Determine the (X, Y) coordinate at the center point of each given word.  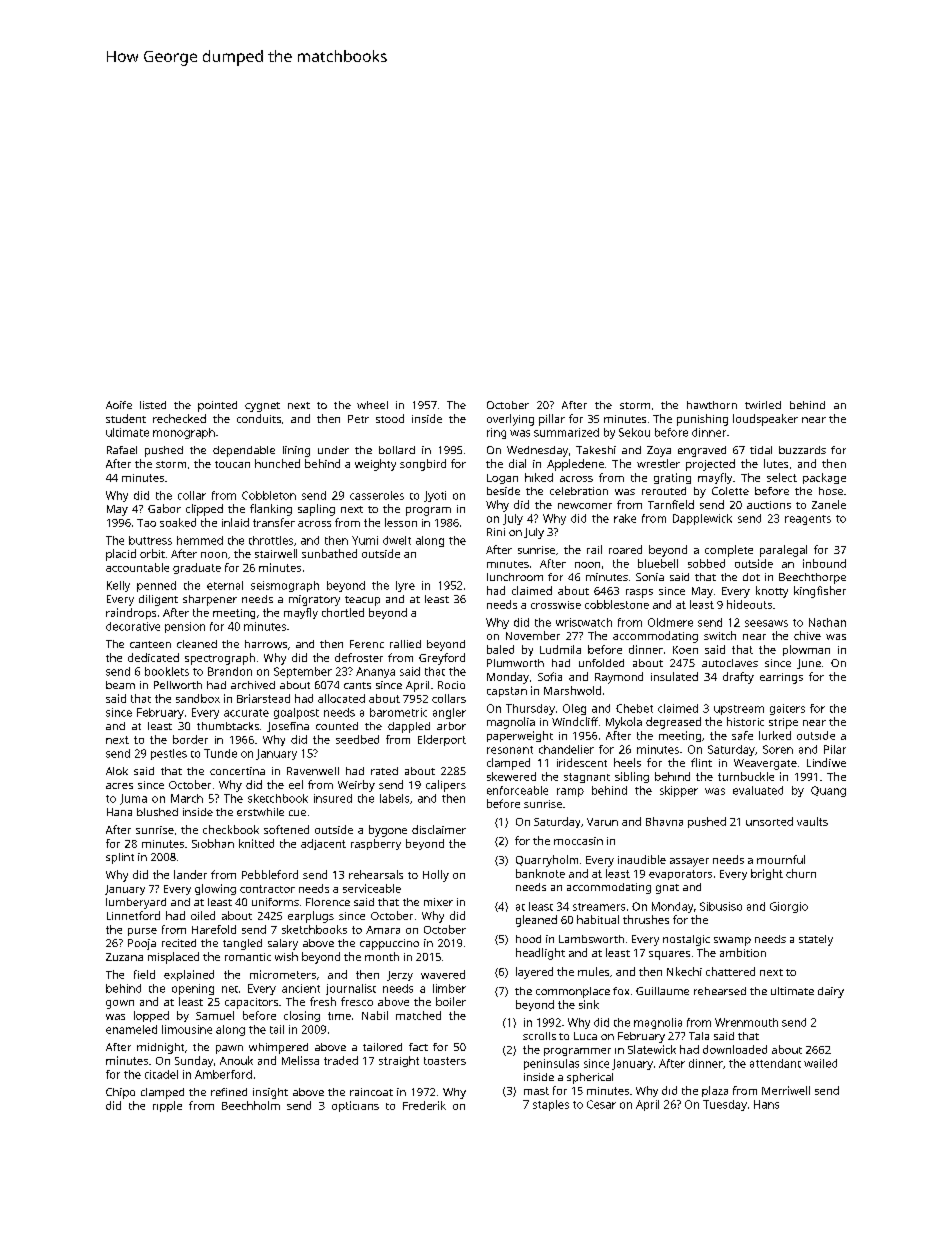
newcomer (585, 506)
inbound (824, 563)
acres (119, 786)
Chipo (120, 1093)
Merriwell (786, 1090)
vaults (812, 821)
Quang (828, 791)
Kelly (118, 586)
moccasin (578, 841)
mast (536, 1091)
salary (283, 944)
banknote (540, 873)
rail (594, 549)
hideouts (749, 604)
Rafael (122, 450)
